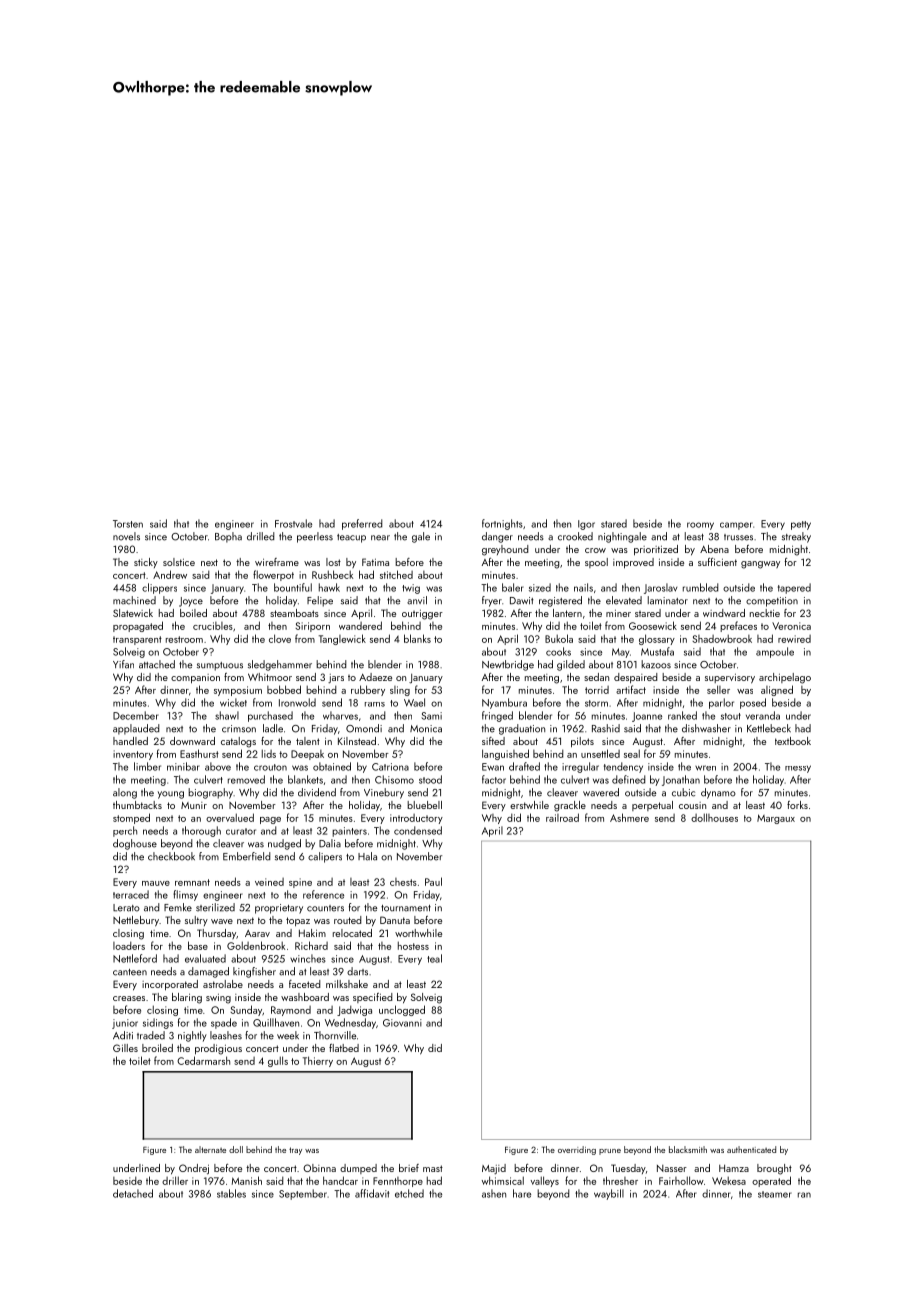  Describe the element at coordinates (293, 523) in the page. I see `Frostvale` at that location.
